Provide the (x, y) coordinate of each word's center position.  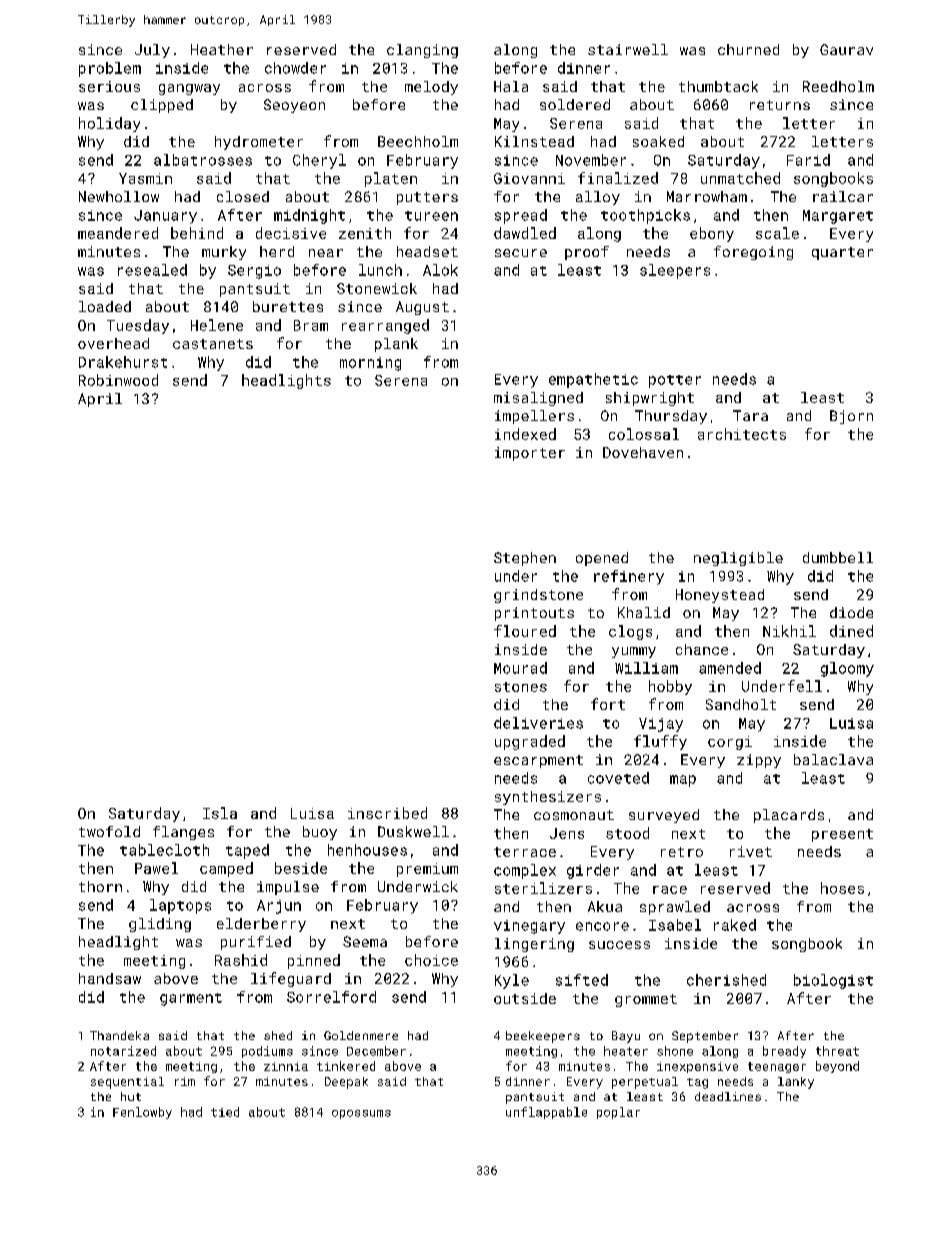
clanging (422, 51)
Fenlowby (142, 1113)
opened (602, 559)
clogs (630, 632)
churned (748, 49)
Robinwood (118, 380)
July (152, 51)
